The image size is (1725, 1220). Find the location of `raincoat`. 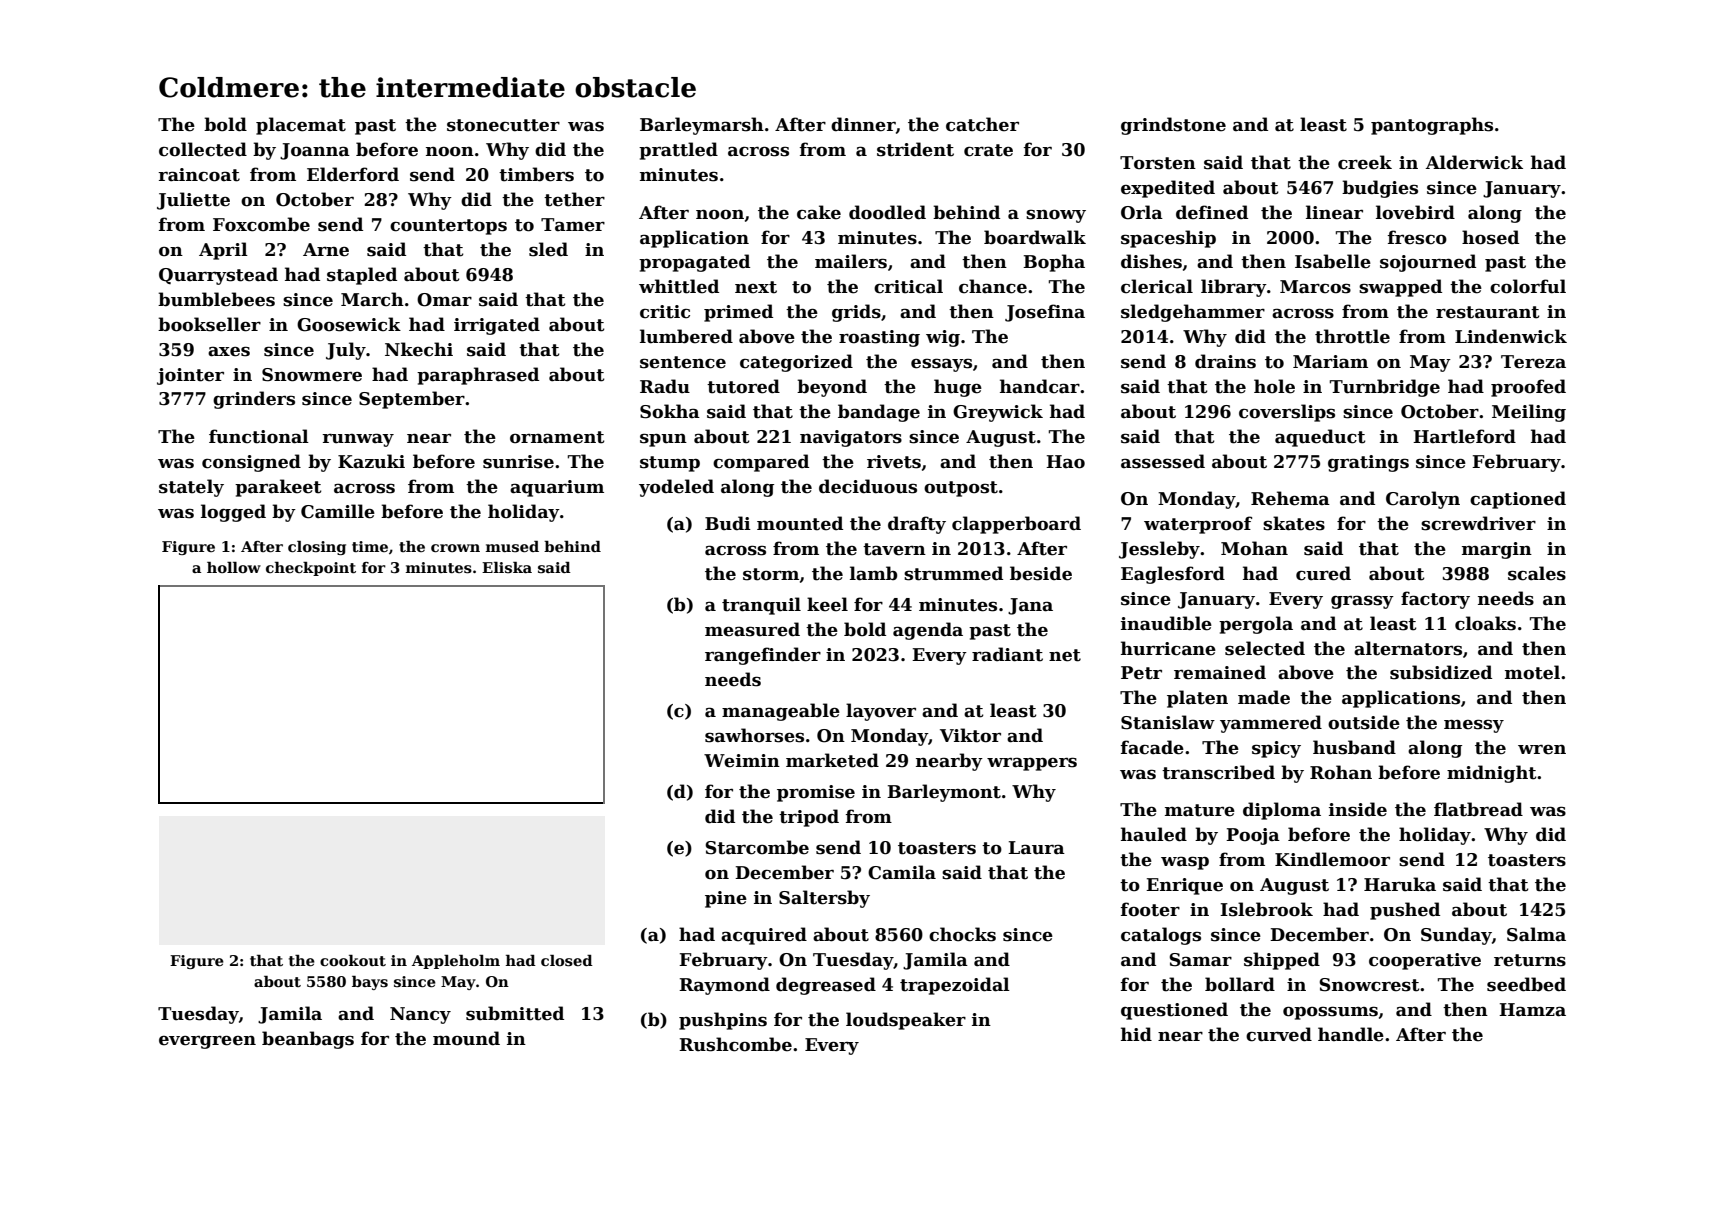

raincoat is located at coordinates (199, 175).
